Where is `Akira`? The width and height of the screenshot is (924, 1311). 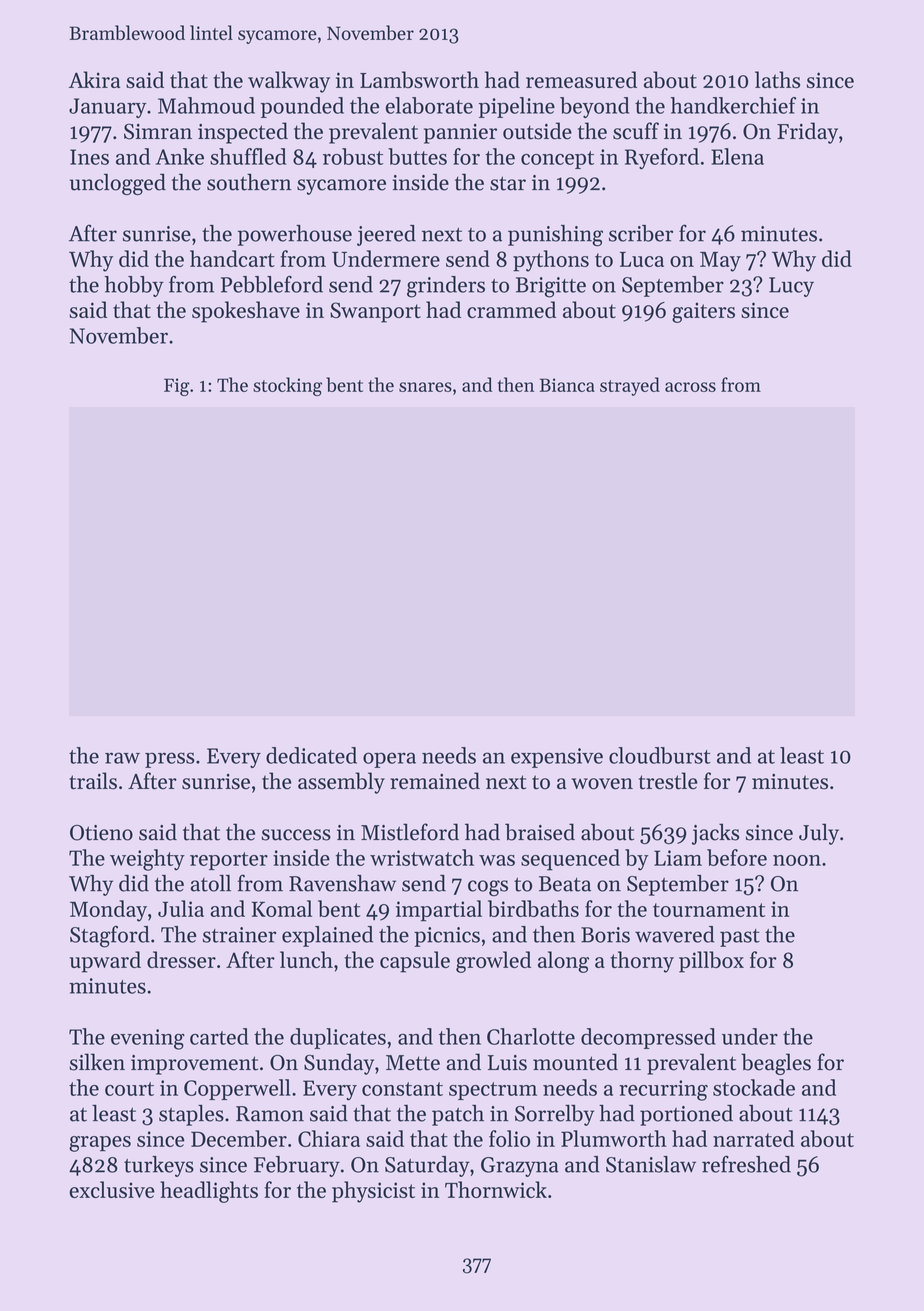
Akira is located at coordinates (94, 79).
